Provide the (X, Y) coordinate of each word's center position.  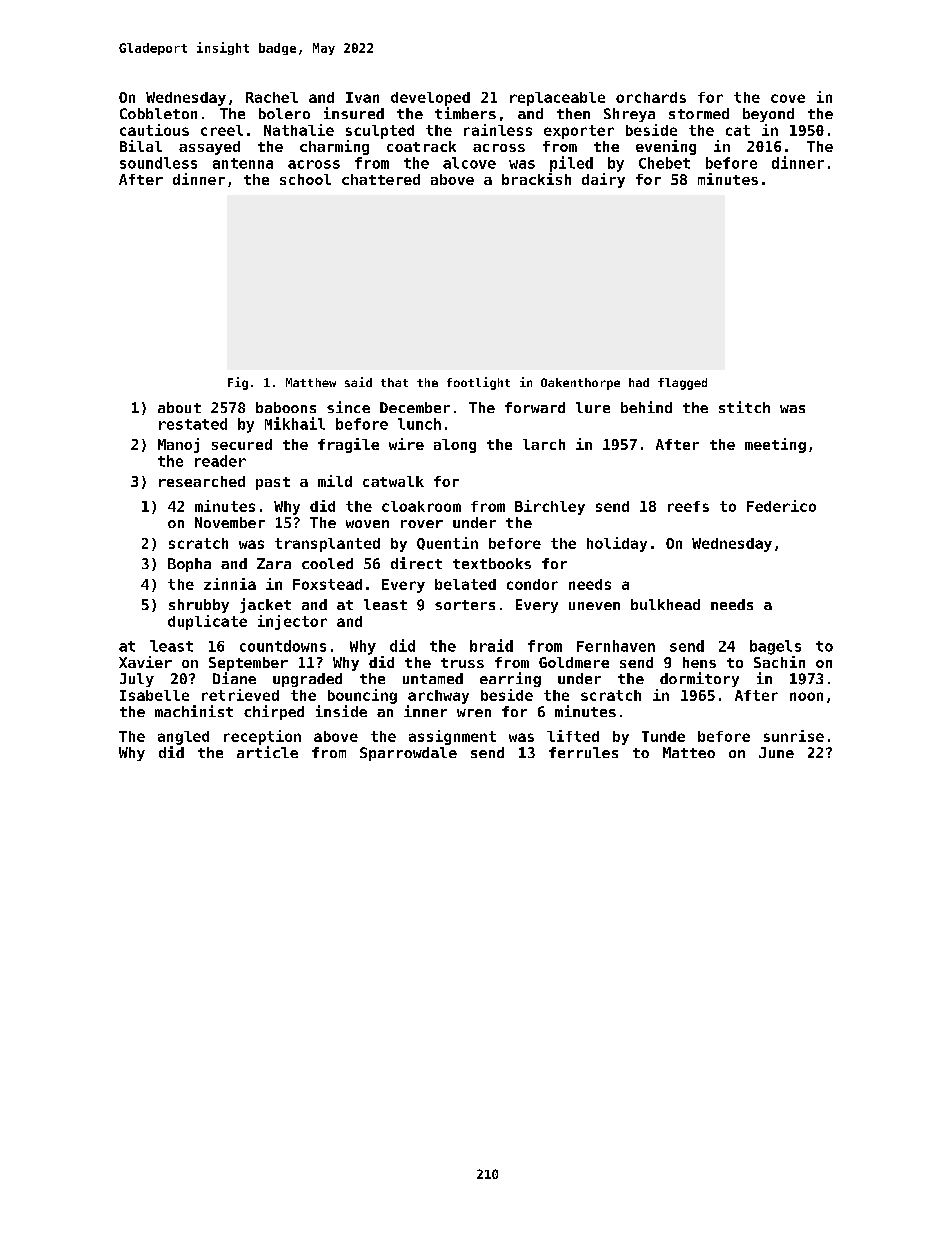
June (776, 752)
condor (532, 584)
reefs (688, 506)
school (305, 179)
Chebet (664, 163)
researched (202, 481)
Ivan (362, 97)
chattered (381, 179)
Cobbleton (158, 113)
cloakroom (421, 506)
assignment (452, 737)
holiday (617, 544)
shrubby (199, 606)
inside (341, 711)
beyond (768, 115)
